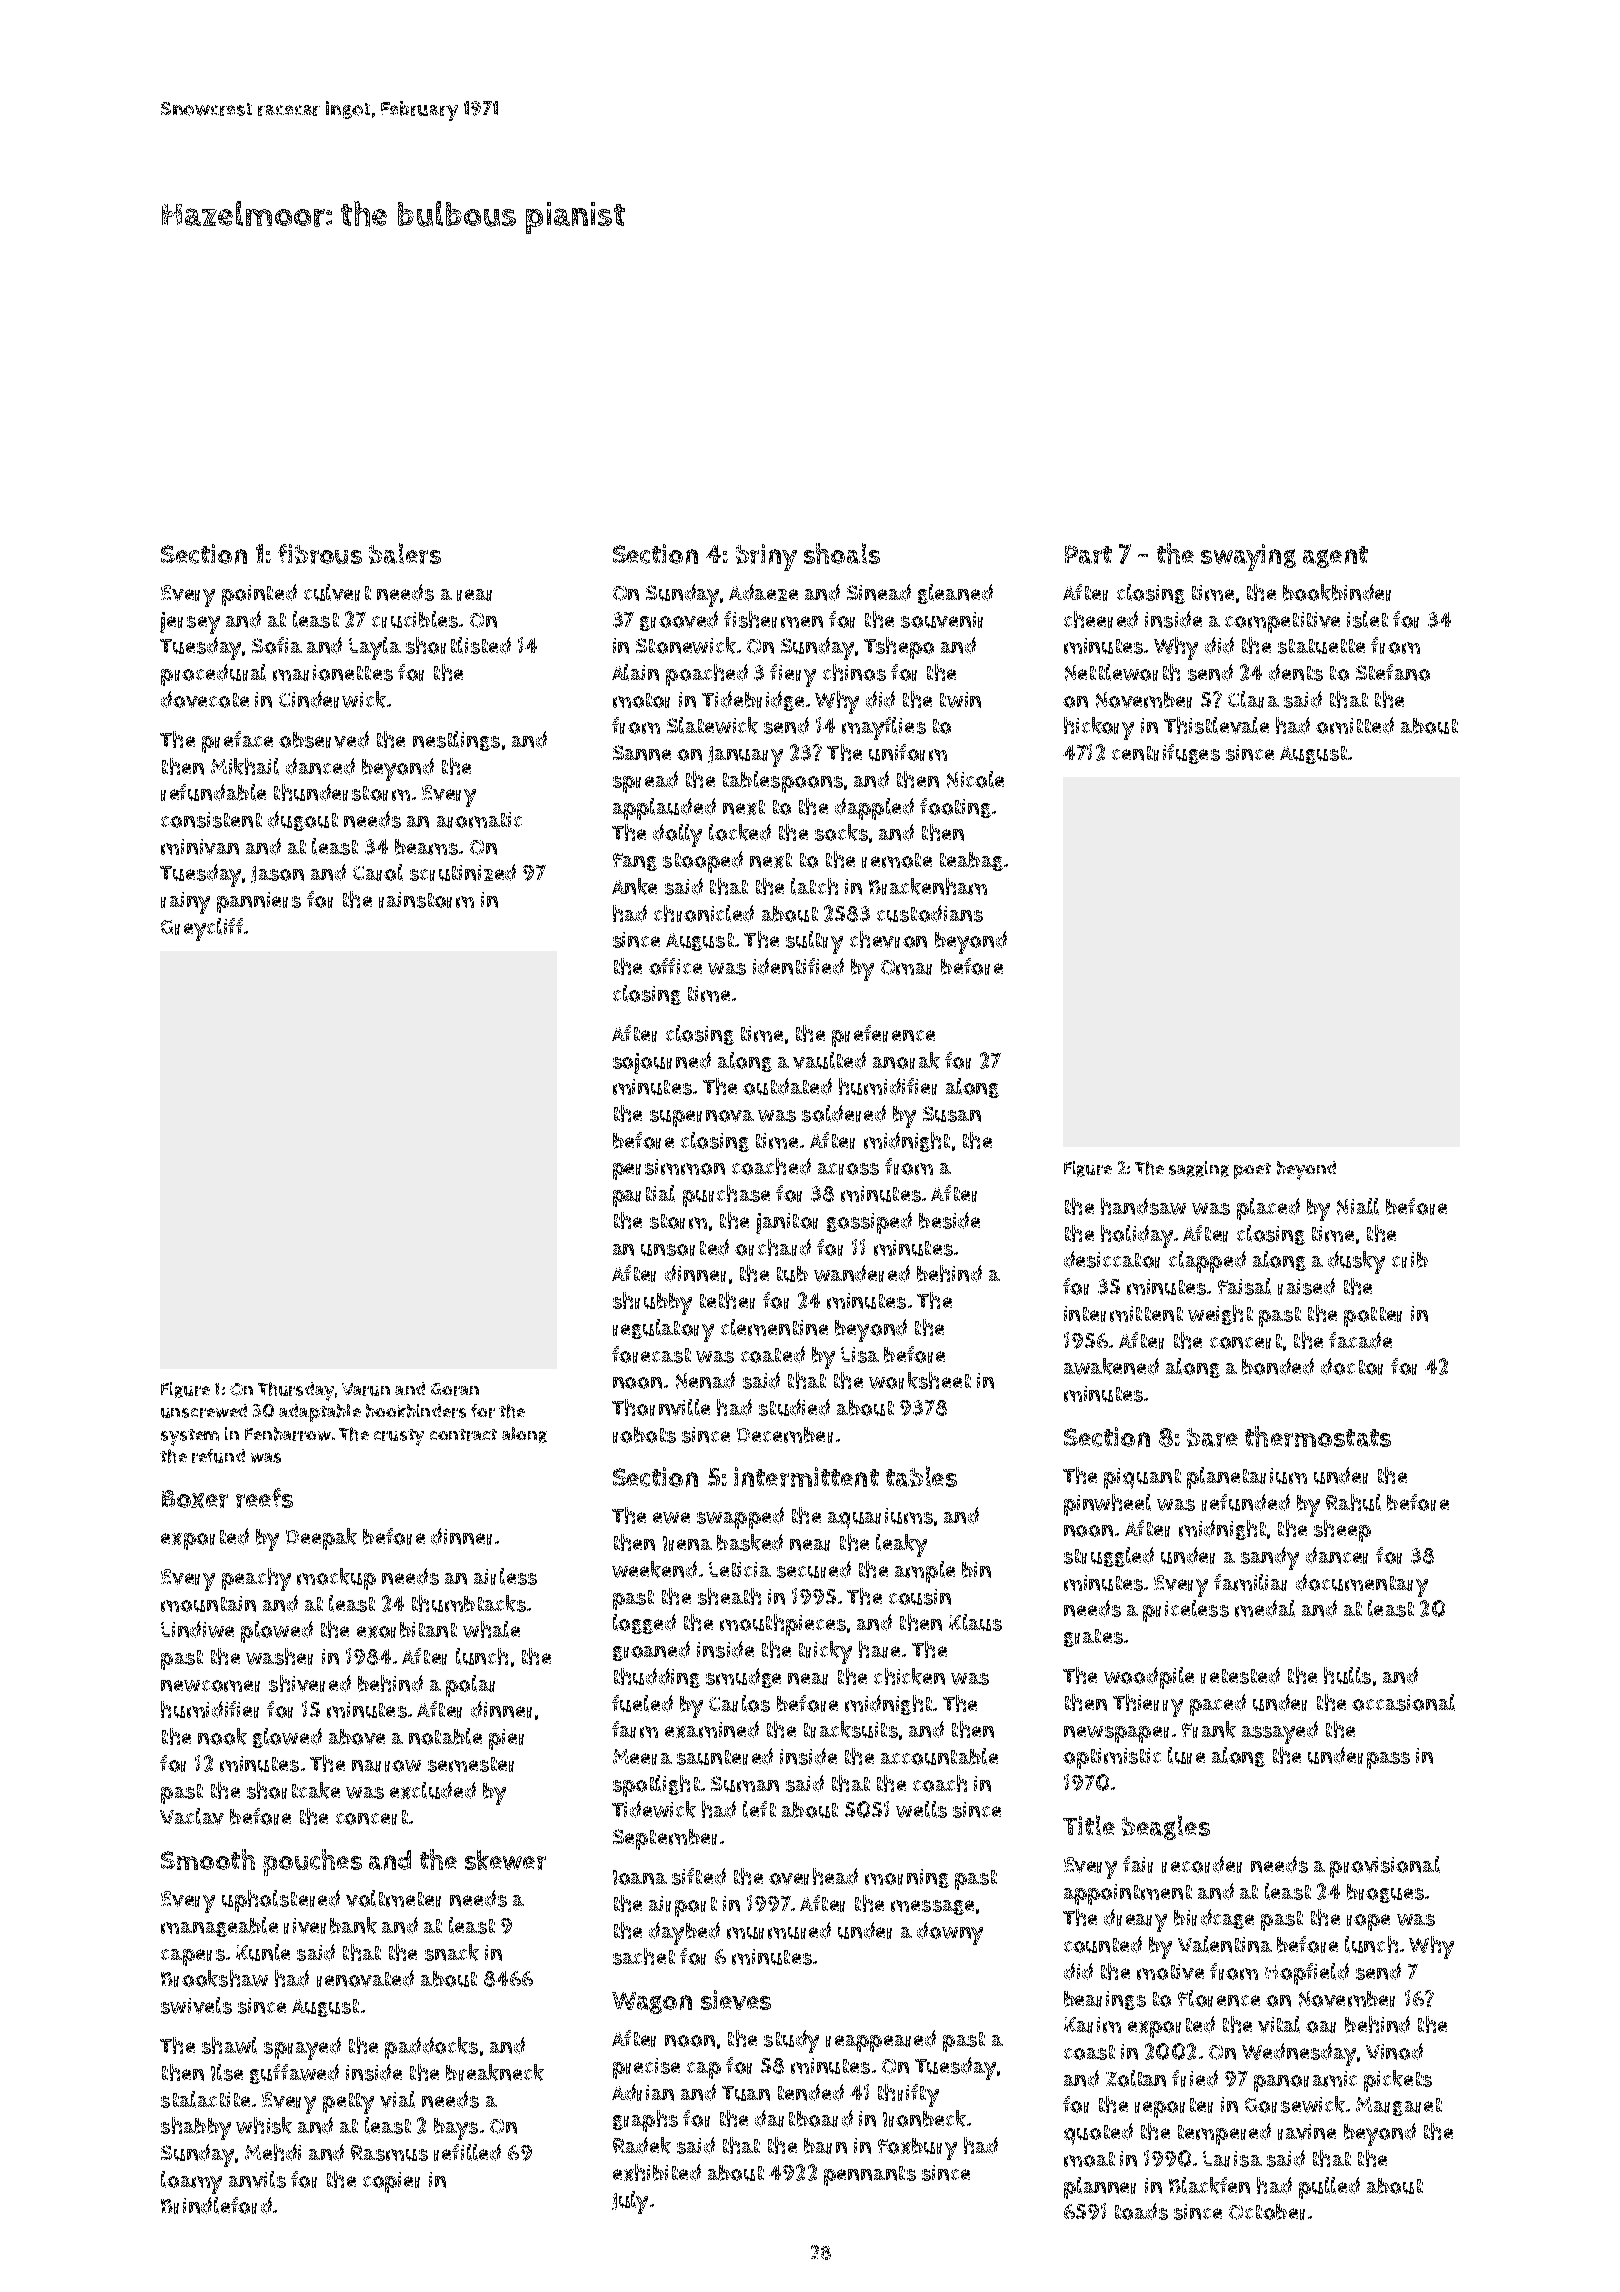  What do you see at coordinates (644, 1624) in the page?
I see `logged` at bounding box center [644, 1624].
